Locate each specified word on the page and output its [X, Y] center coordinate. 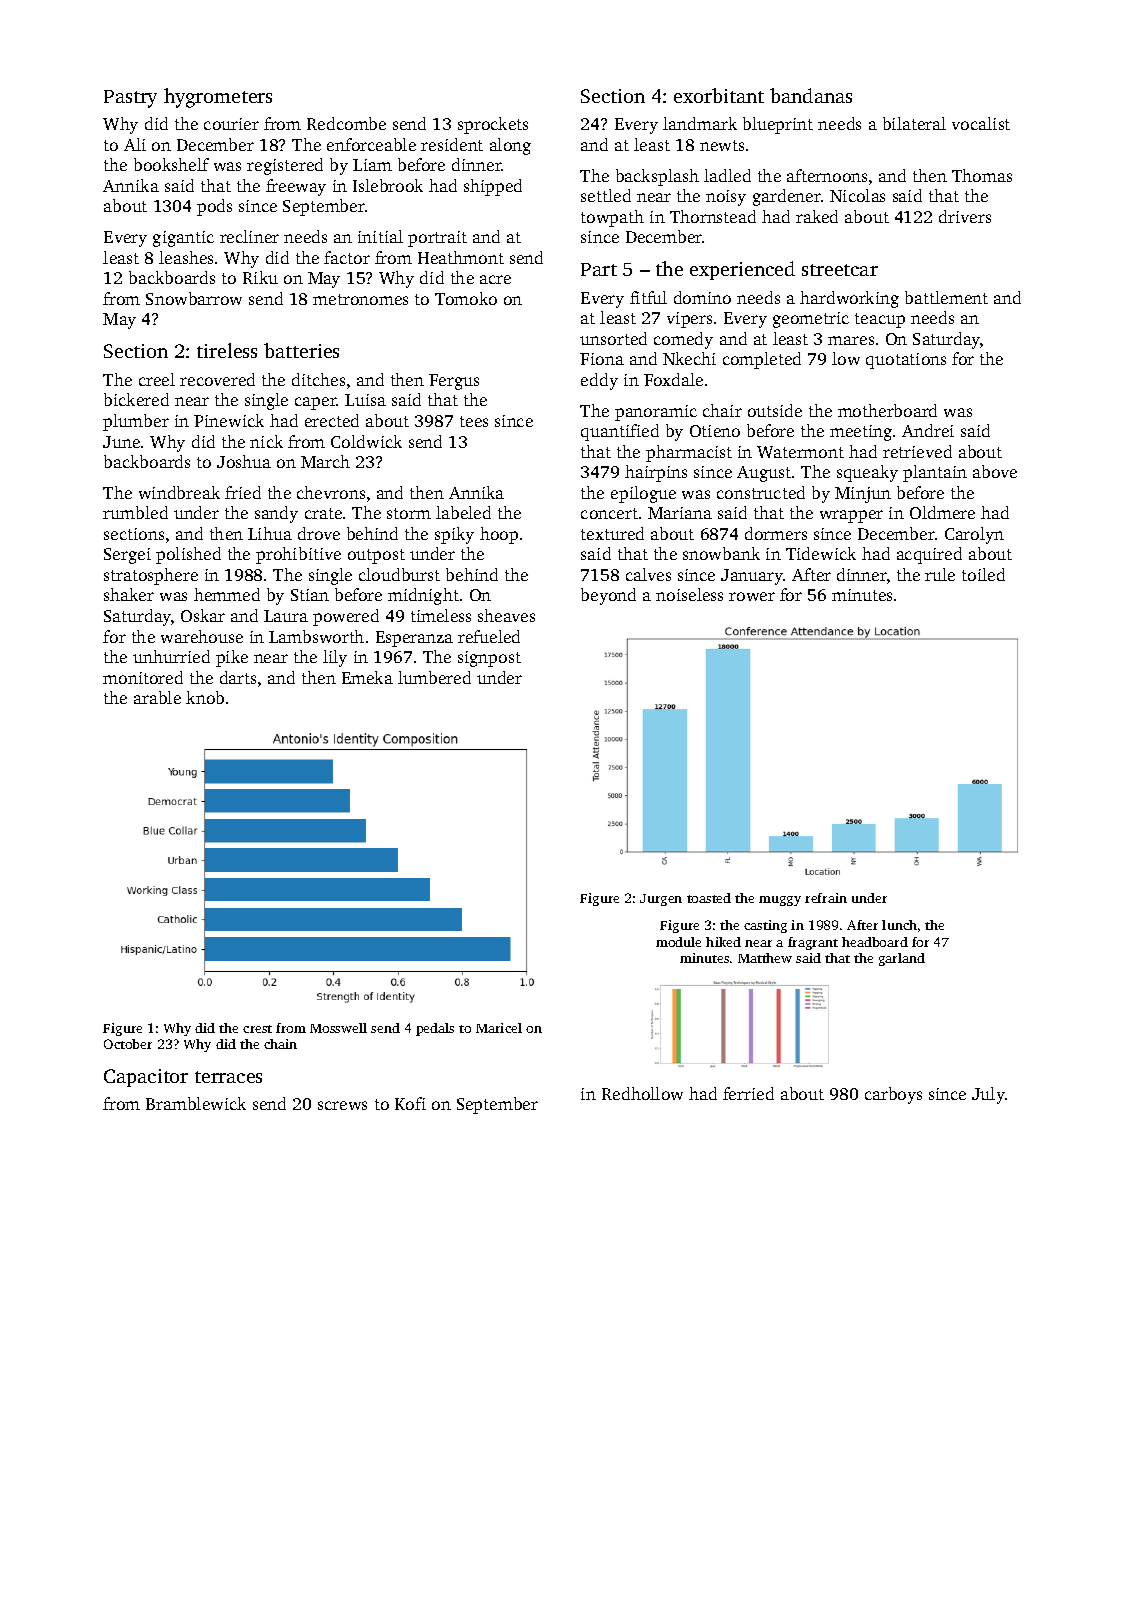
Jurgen [661, 900]
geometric [811, 320]
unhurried [171, 656]
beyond [608, 596]
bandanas [811, 95]
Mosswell [338, 1028]
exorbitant [719, 95]
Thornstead [713, 216]
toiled [983, 574]
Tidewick [821, 553]
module [678, 942]
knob [205, 697]
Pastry [130, 99]
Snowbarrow [194, 298]
